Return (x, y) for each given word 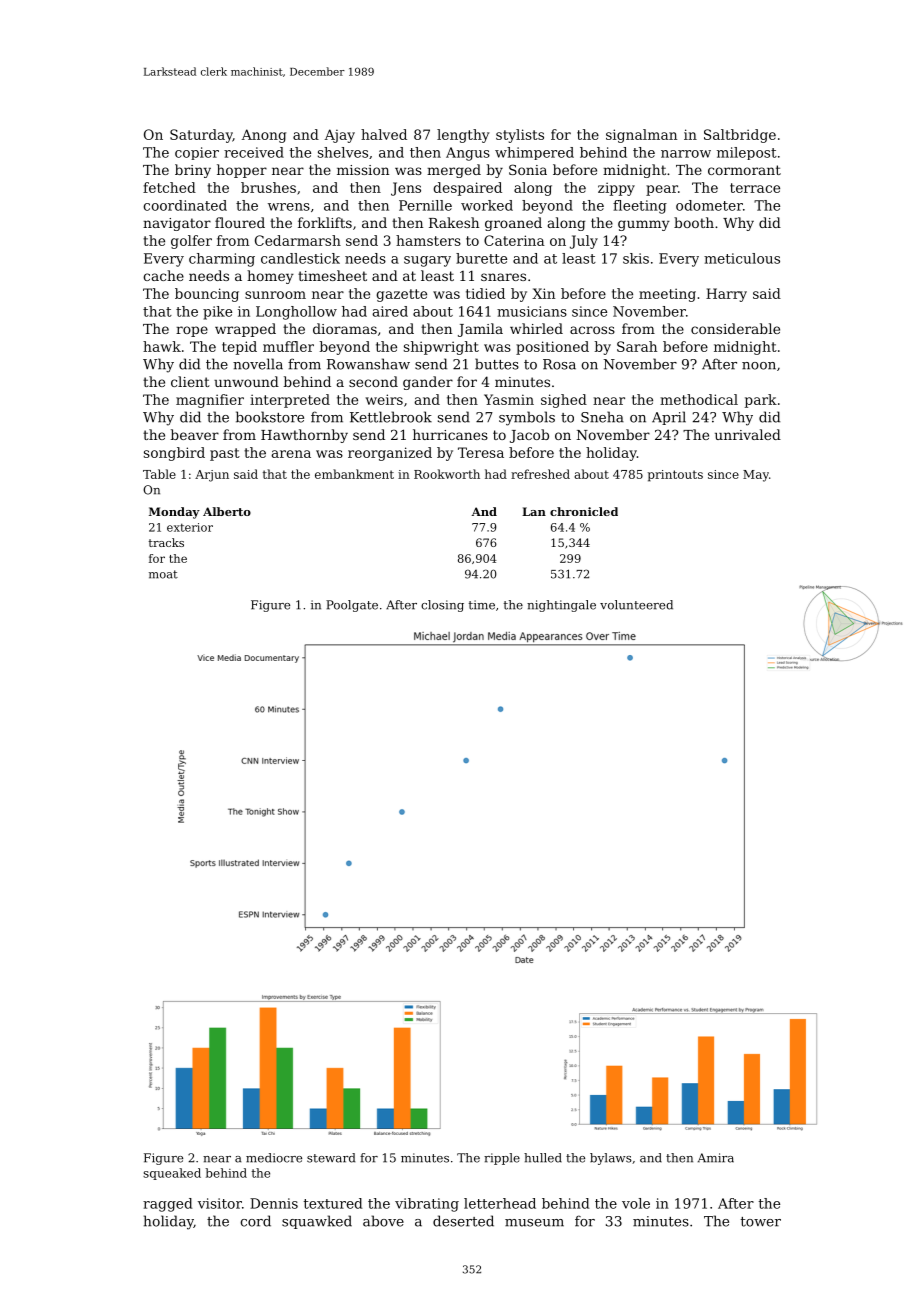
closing (442, 606)
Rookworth (447, 474)
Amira (716, 1158)
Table (159, 474)
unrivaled (748, 434)
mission (363, 170)
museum (534, 1223)
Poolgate (352, 606)
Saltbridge (740, 136)
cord (255, 1221)
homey (270, 277)
